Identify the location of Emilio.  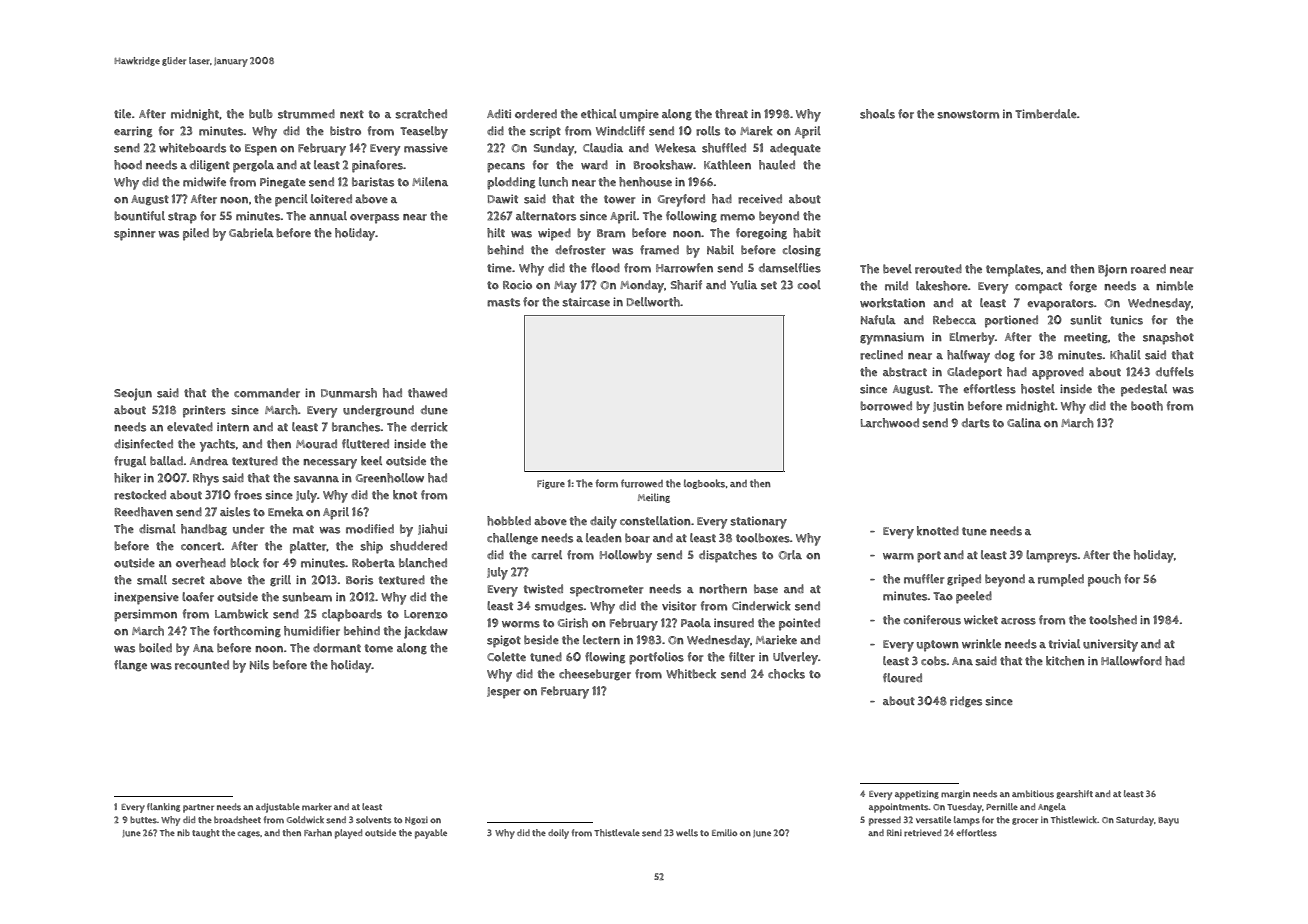
(724, 832).
